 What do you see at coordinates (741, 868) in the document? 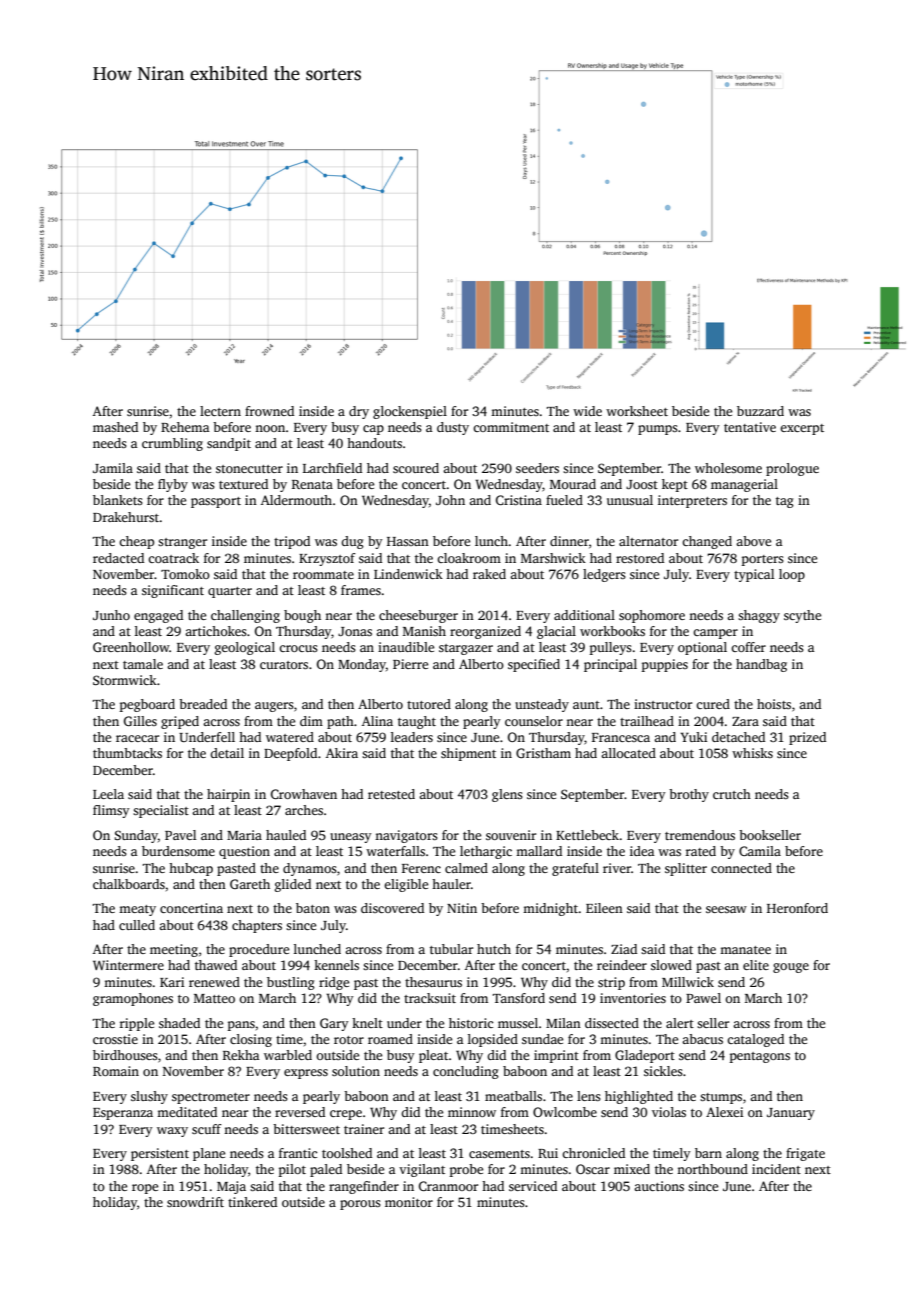
I see `connected` at bounding box center [741, 868].
